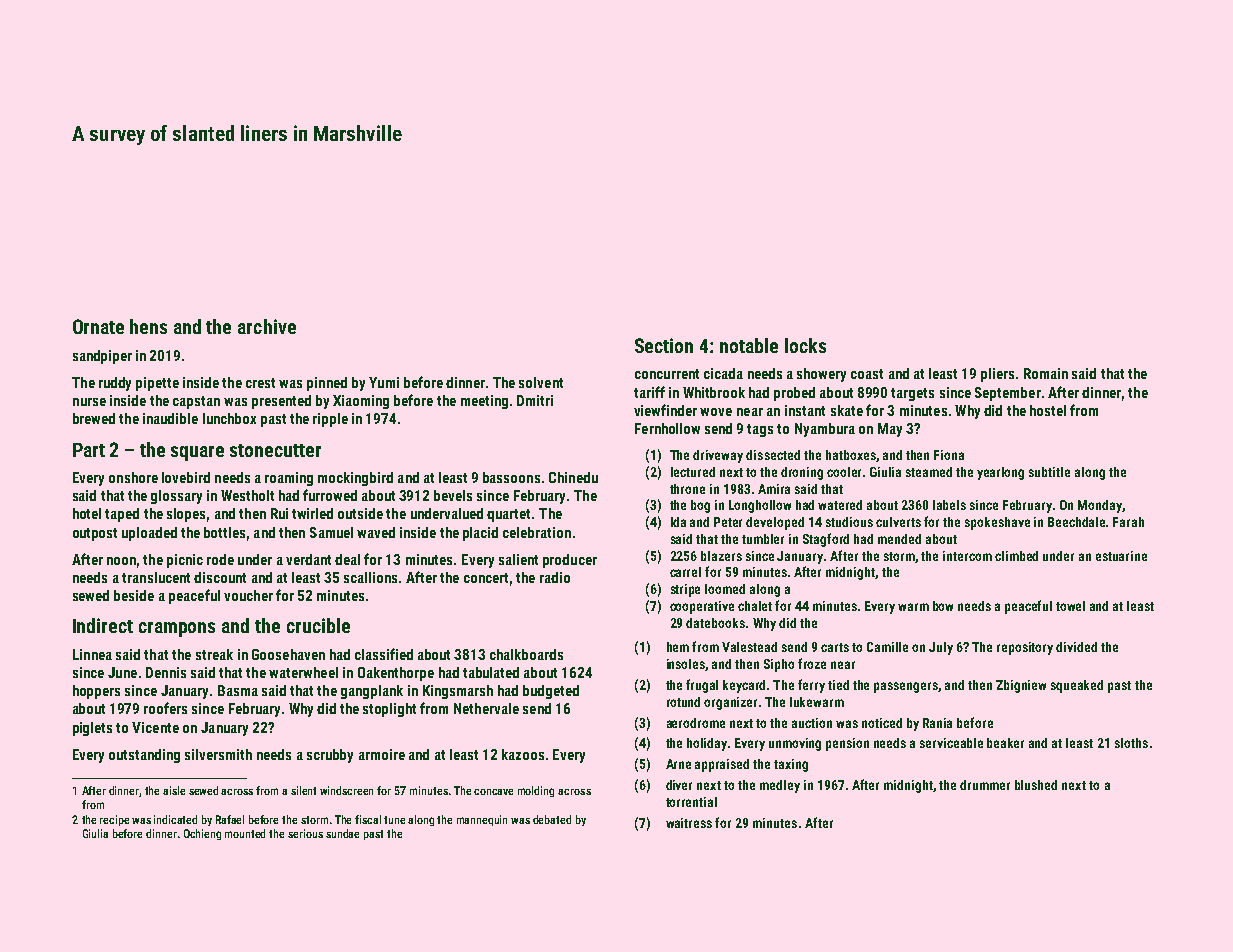 The height and width of the screenshot is (952, 1233). What do you see at coordinates (133, 477) in the screenshot?
I see `onshore` at bounding box center [133, 477].
